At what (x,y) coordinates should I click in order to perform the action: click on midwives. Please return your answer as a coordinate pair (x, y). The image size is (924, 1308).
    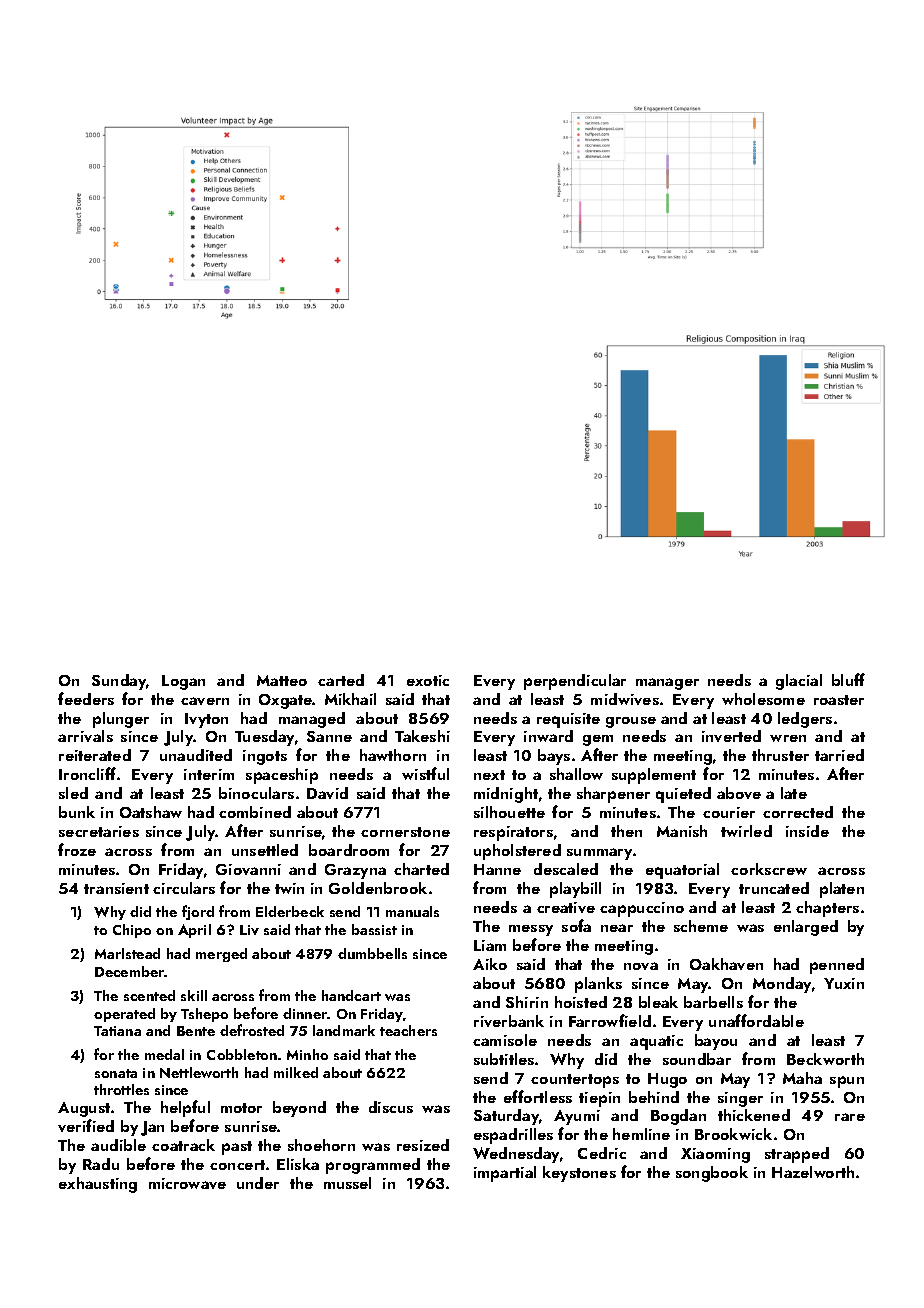
    Looking at the image, I should click on (625, 699).
